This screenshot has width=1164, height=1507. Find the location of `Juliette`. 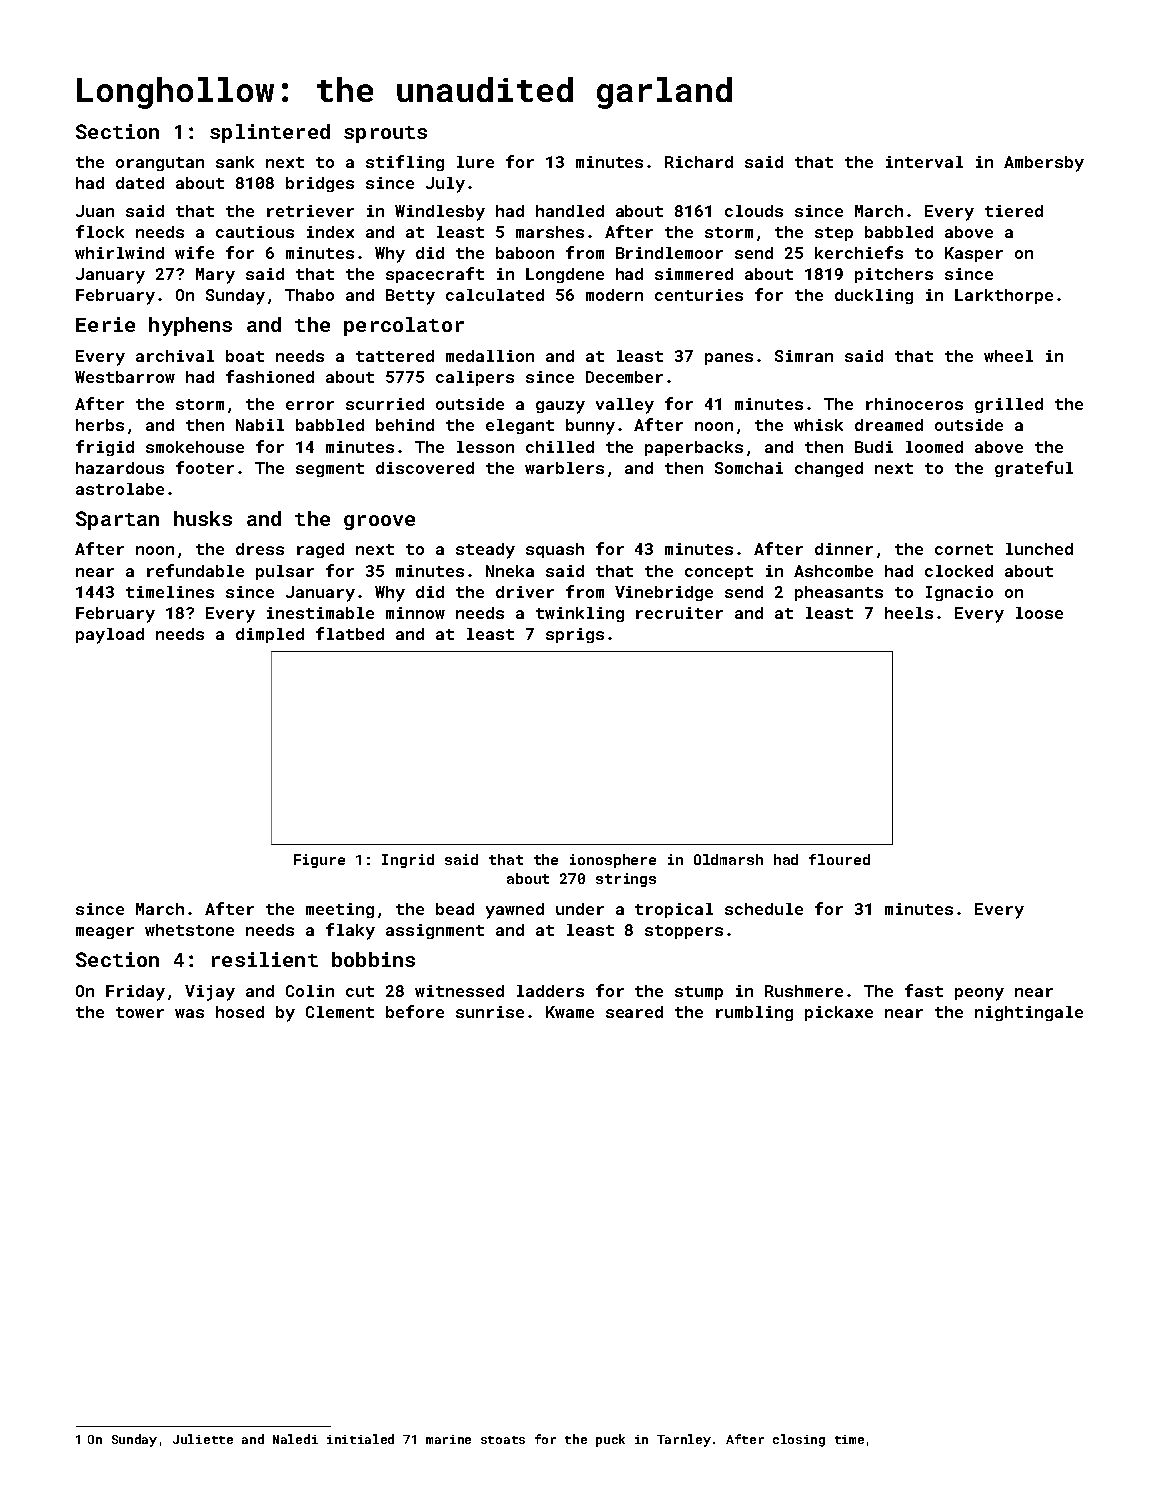

Juliette is located at coordinates (203, 1439).
